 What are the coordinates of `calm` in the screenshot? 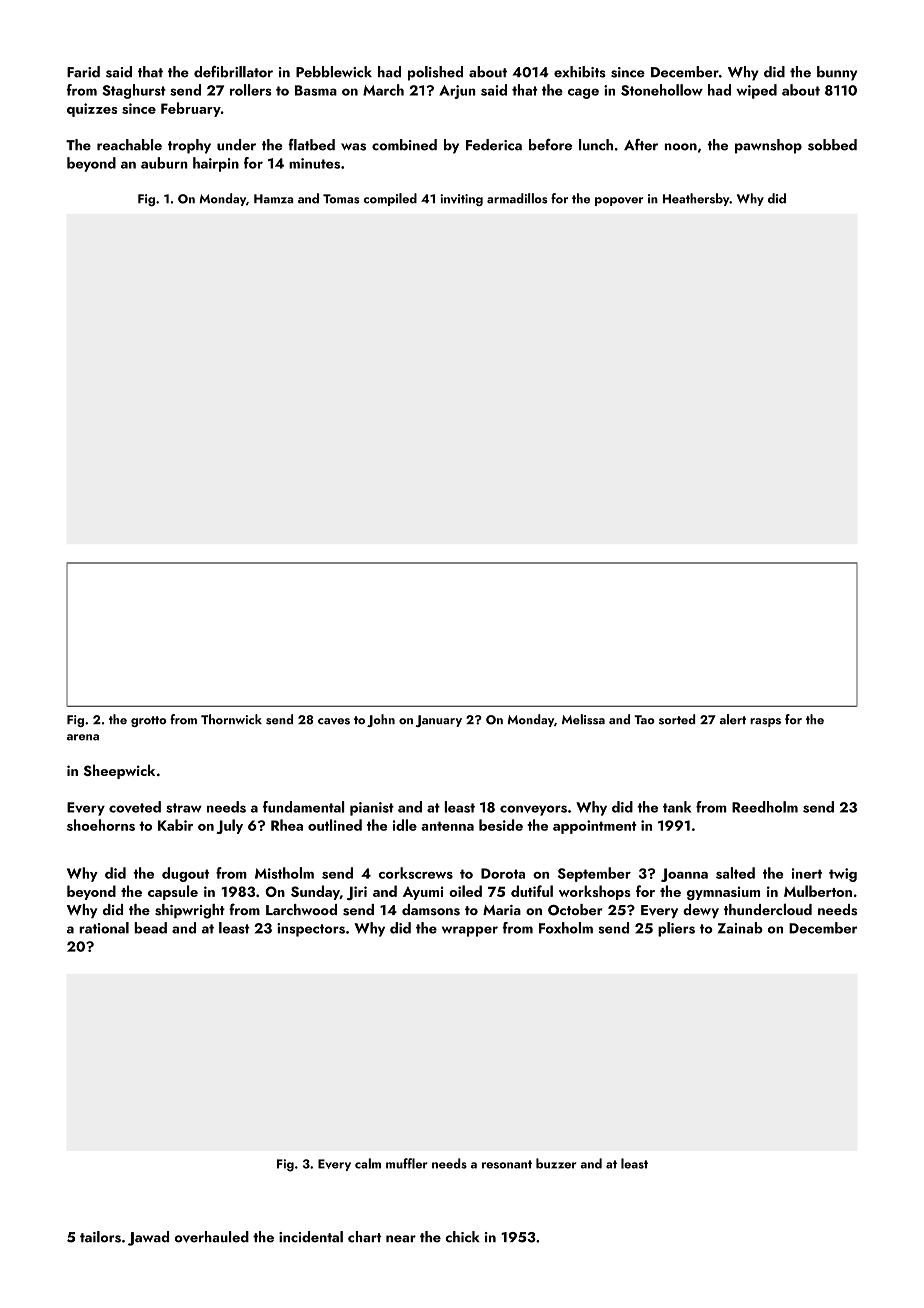 It's located at (368, 1163).
